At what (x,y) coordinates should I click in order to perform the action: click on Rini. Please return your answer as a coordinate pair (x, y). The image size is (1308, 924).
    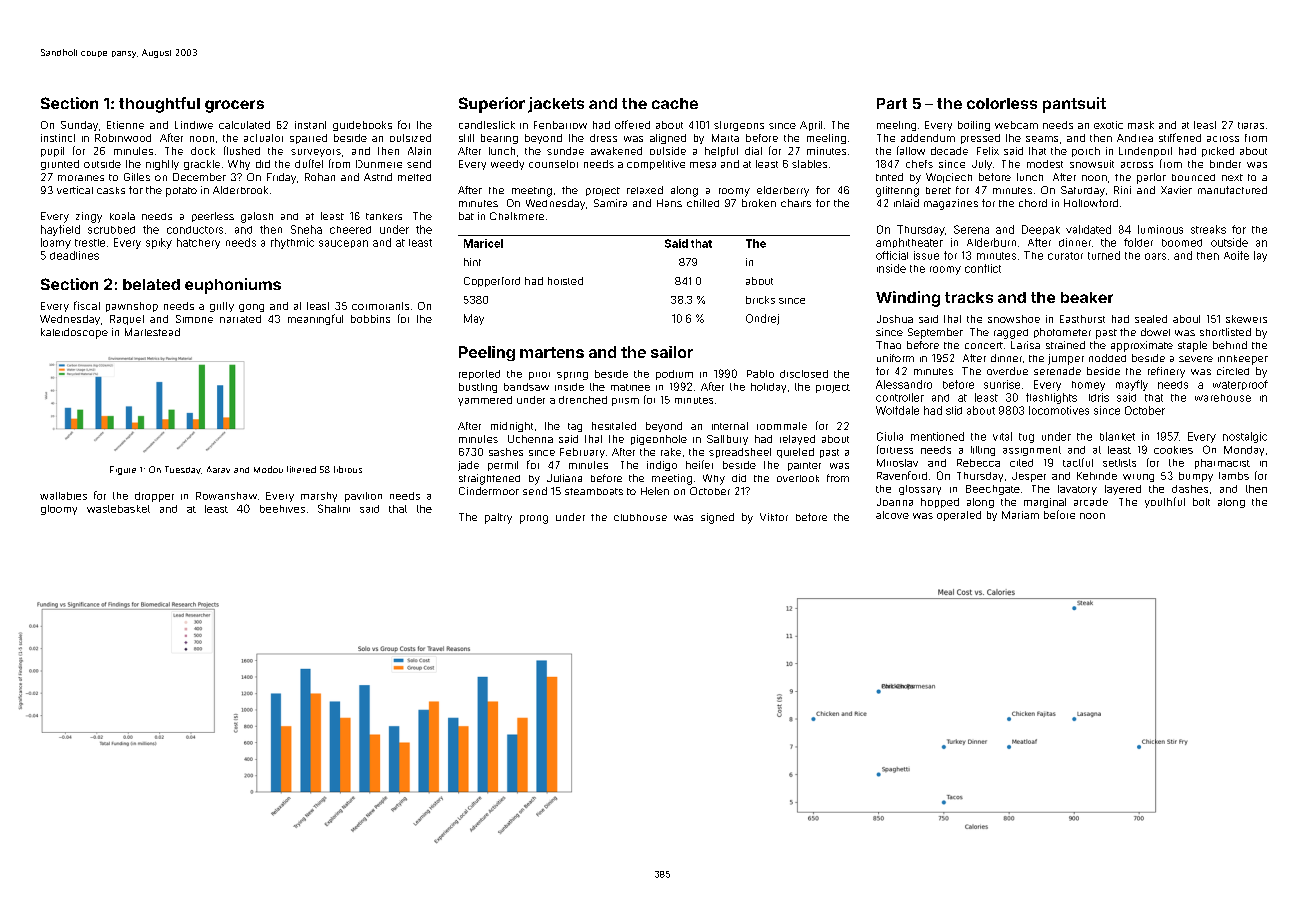
    Looking at the image, I should click on (1122, 190).
